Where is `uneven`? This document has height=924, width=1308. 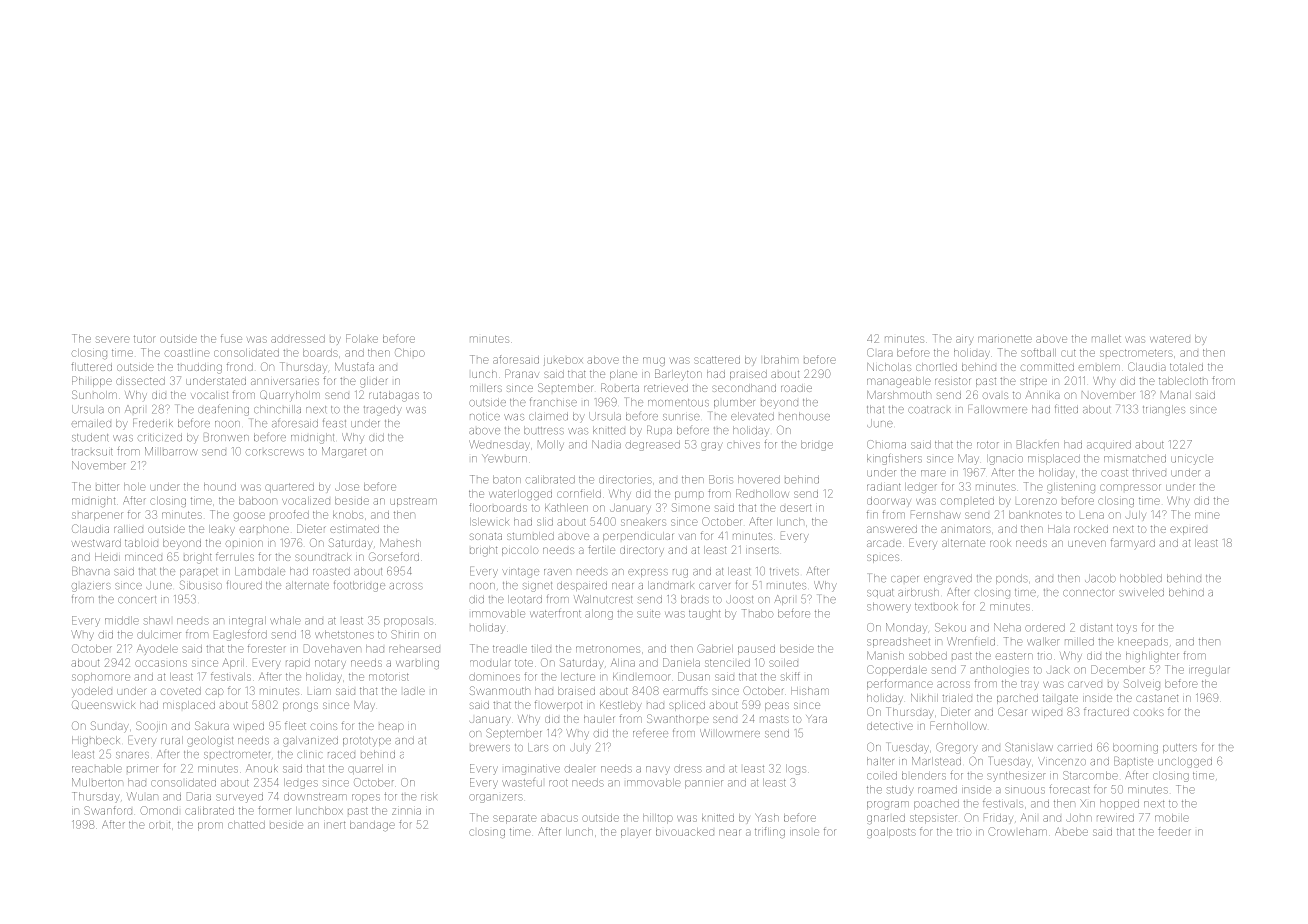 uneven is located at coordinates (1087, 543).
